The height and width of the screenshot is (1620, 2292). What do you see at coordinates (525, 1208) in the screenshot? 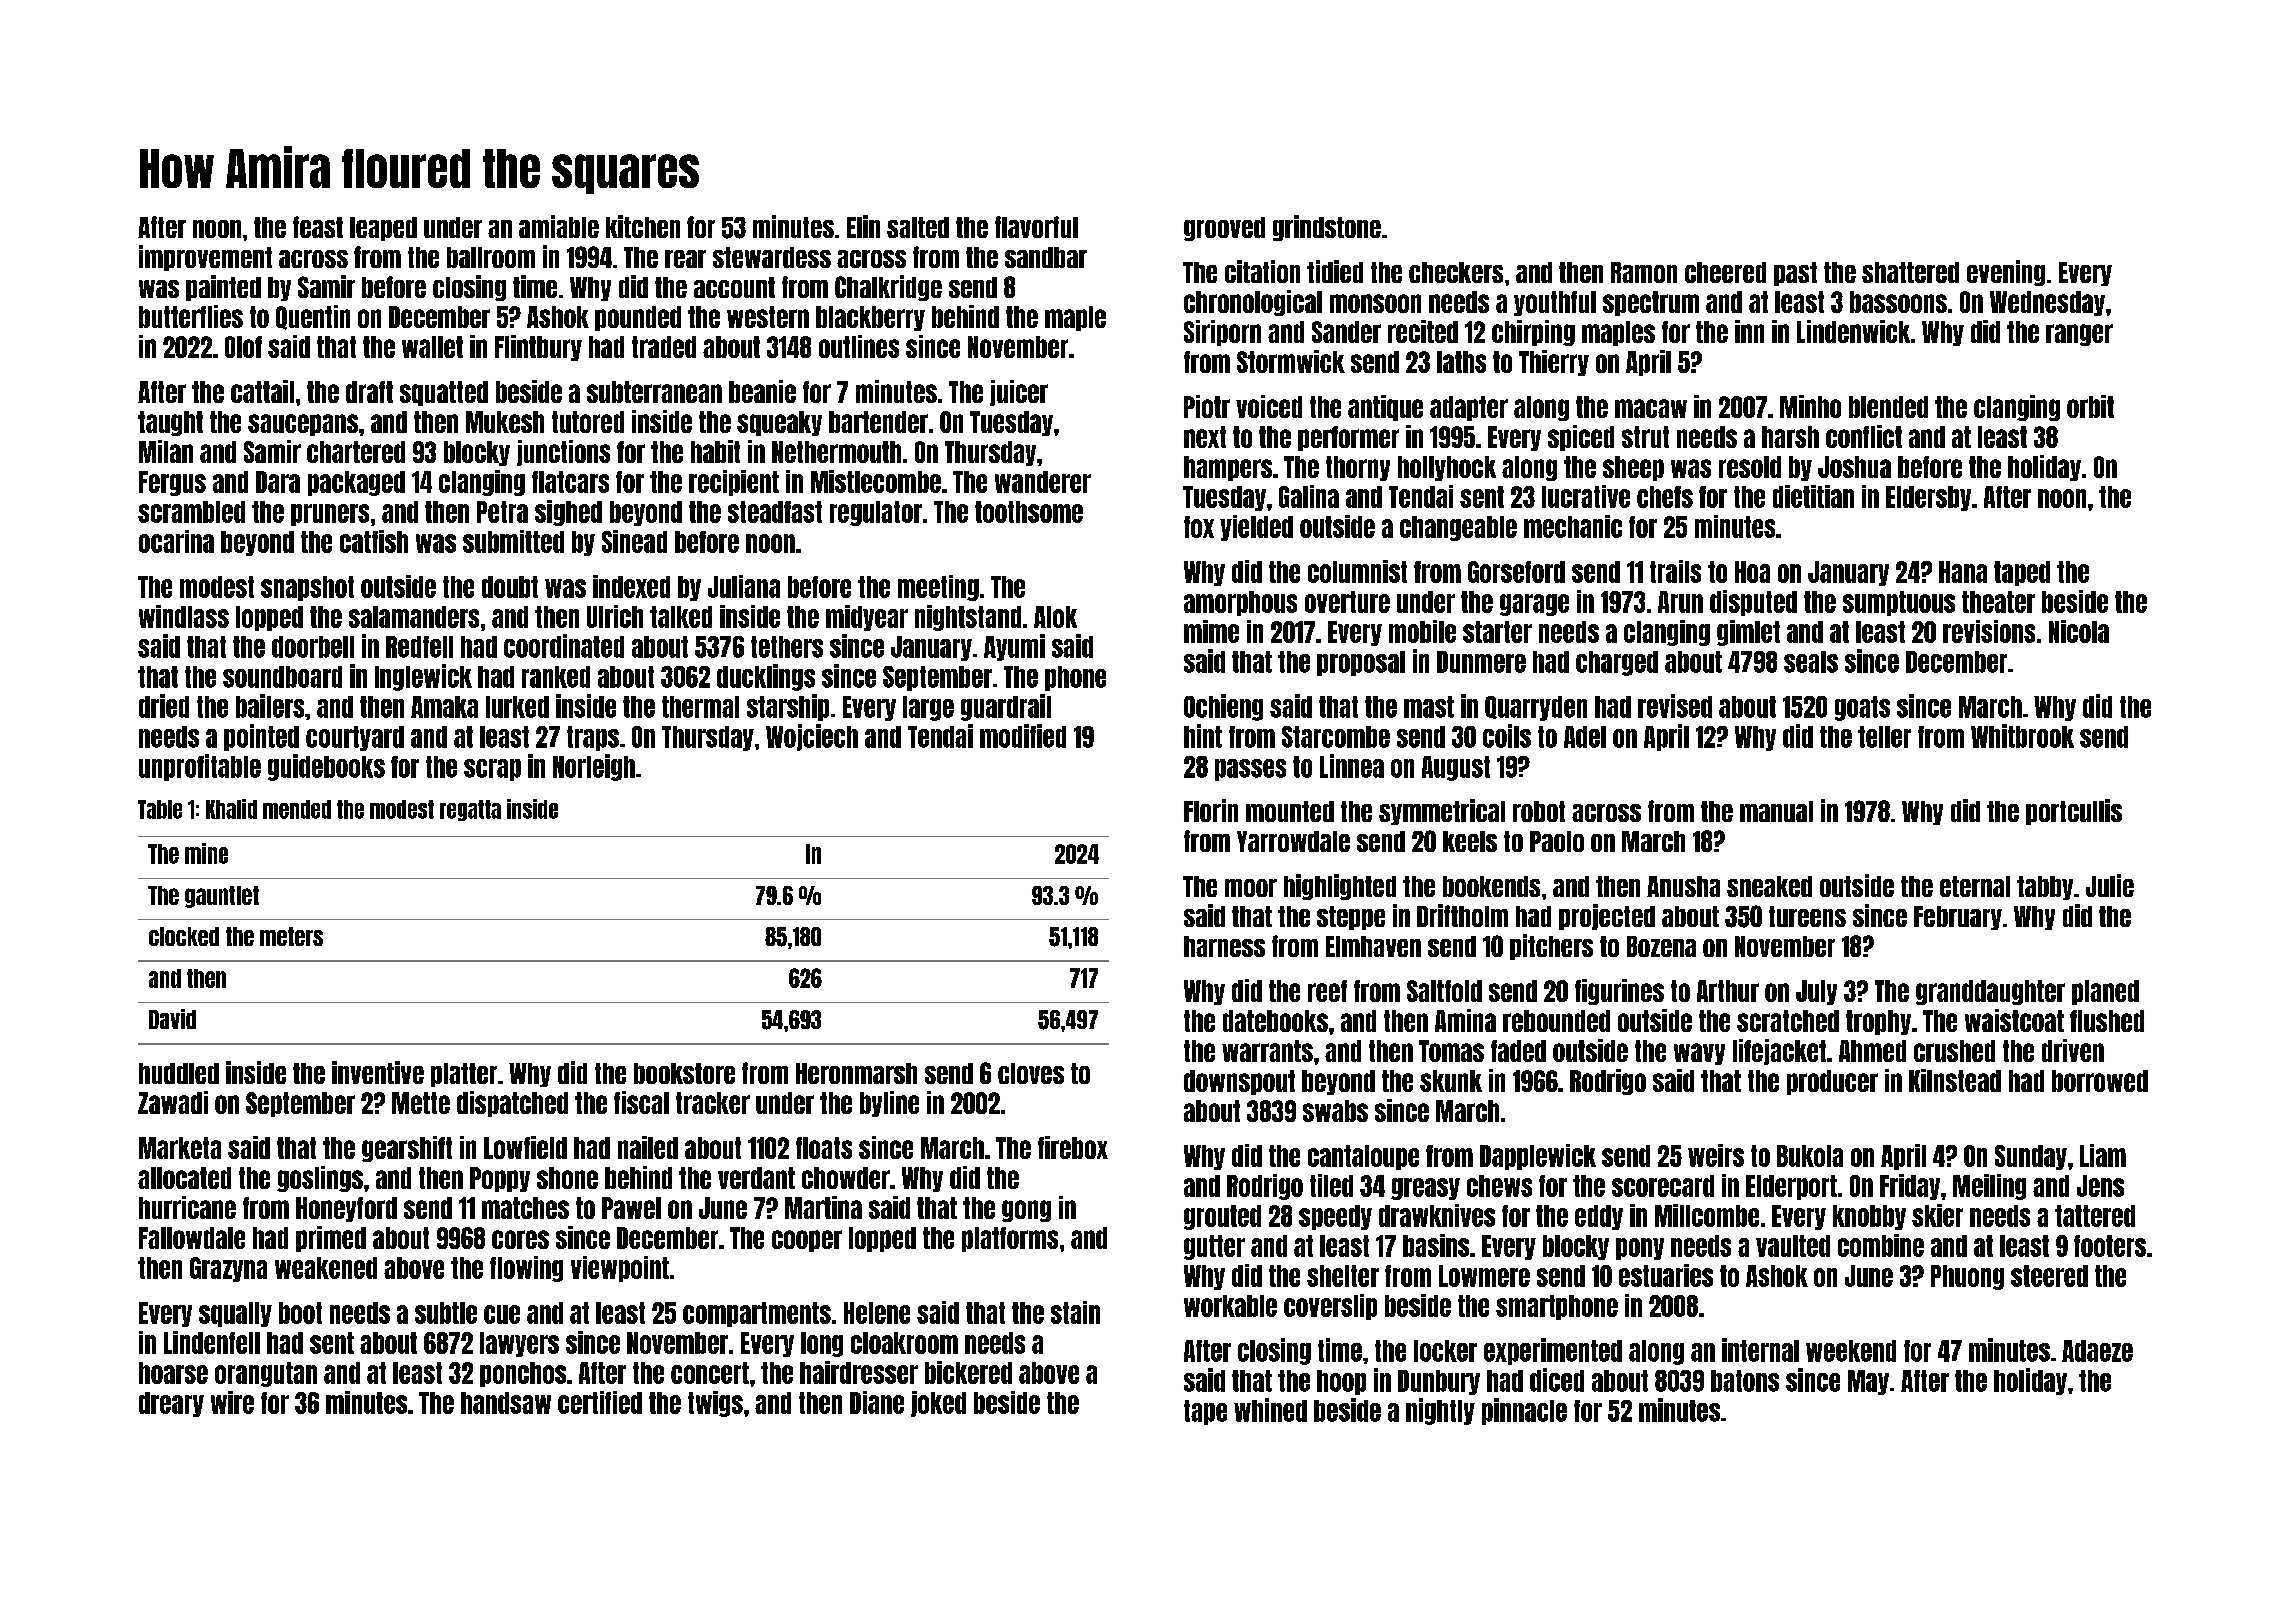
I see `matches` at bounding box center [525, 1208].
